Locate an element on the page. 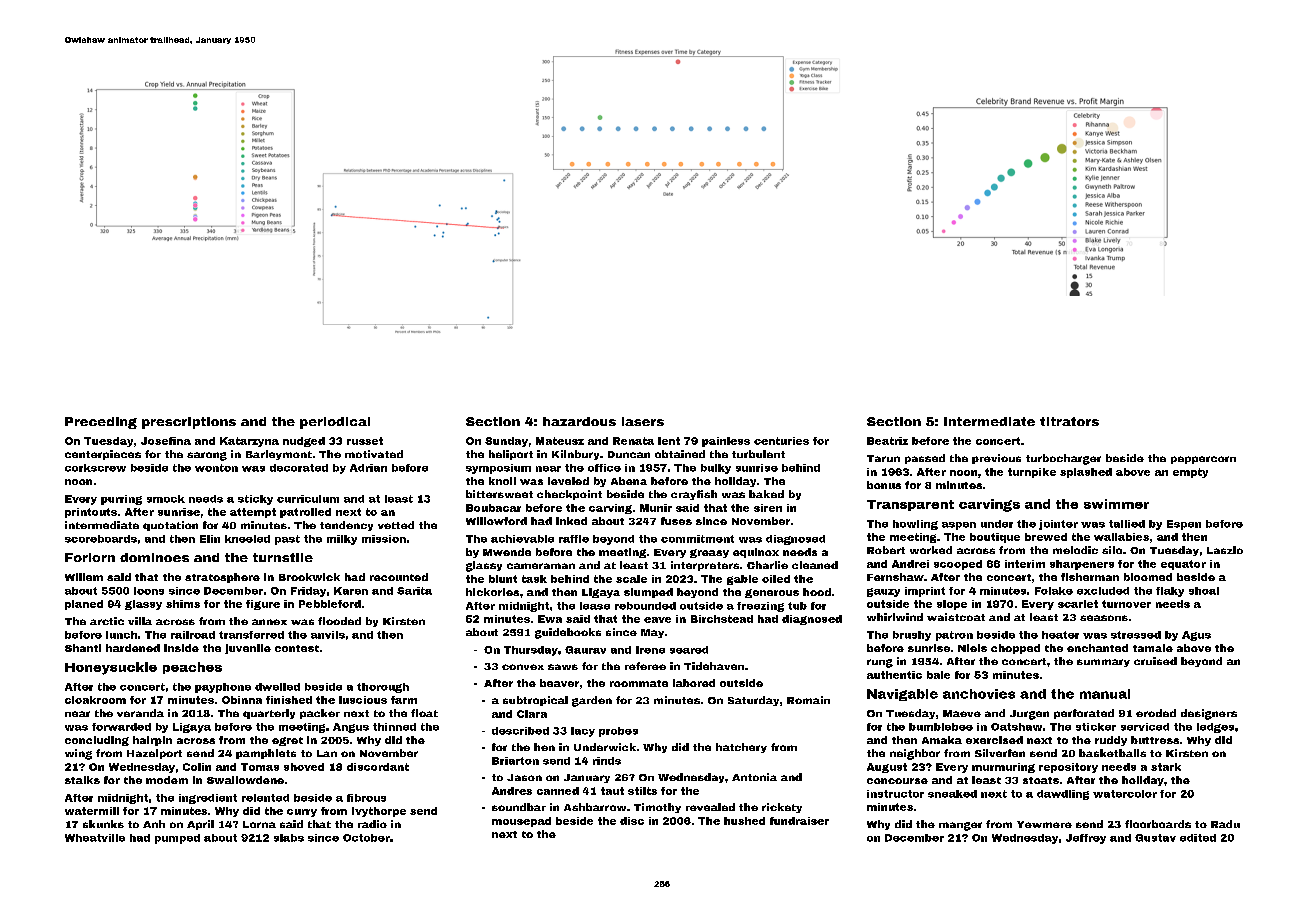  repository is located at coordinates (1068, 768).
